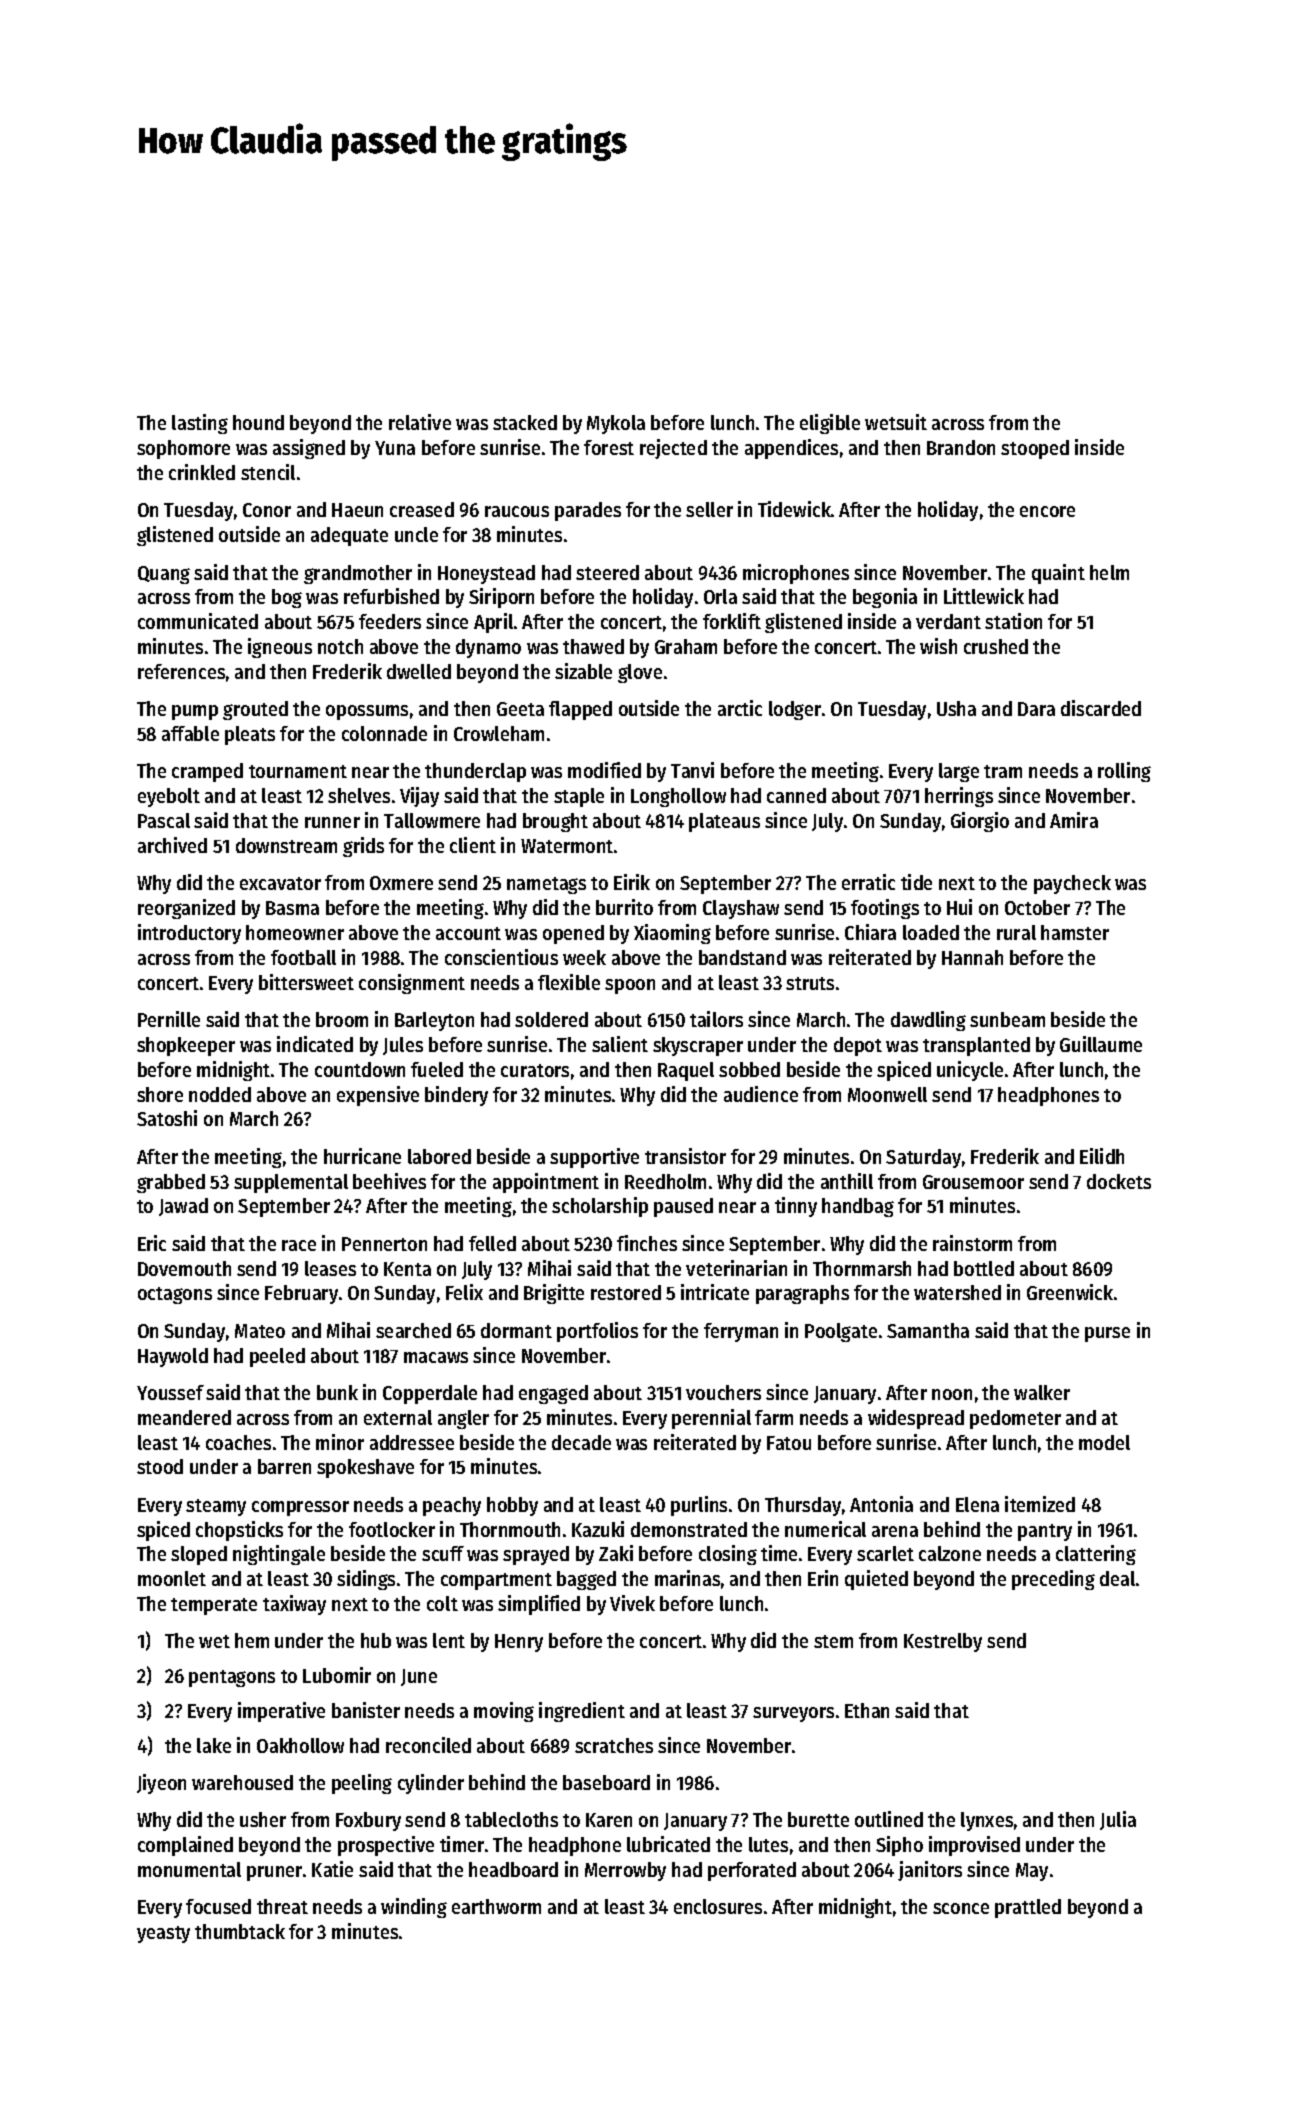  I want to click on purse, so click(1107, 1334).
